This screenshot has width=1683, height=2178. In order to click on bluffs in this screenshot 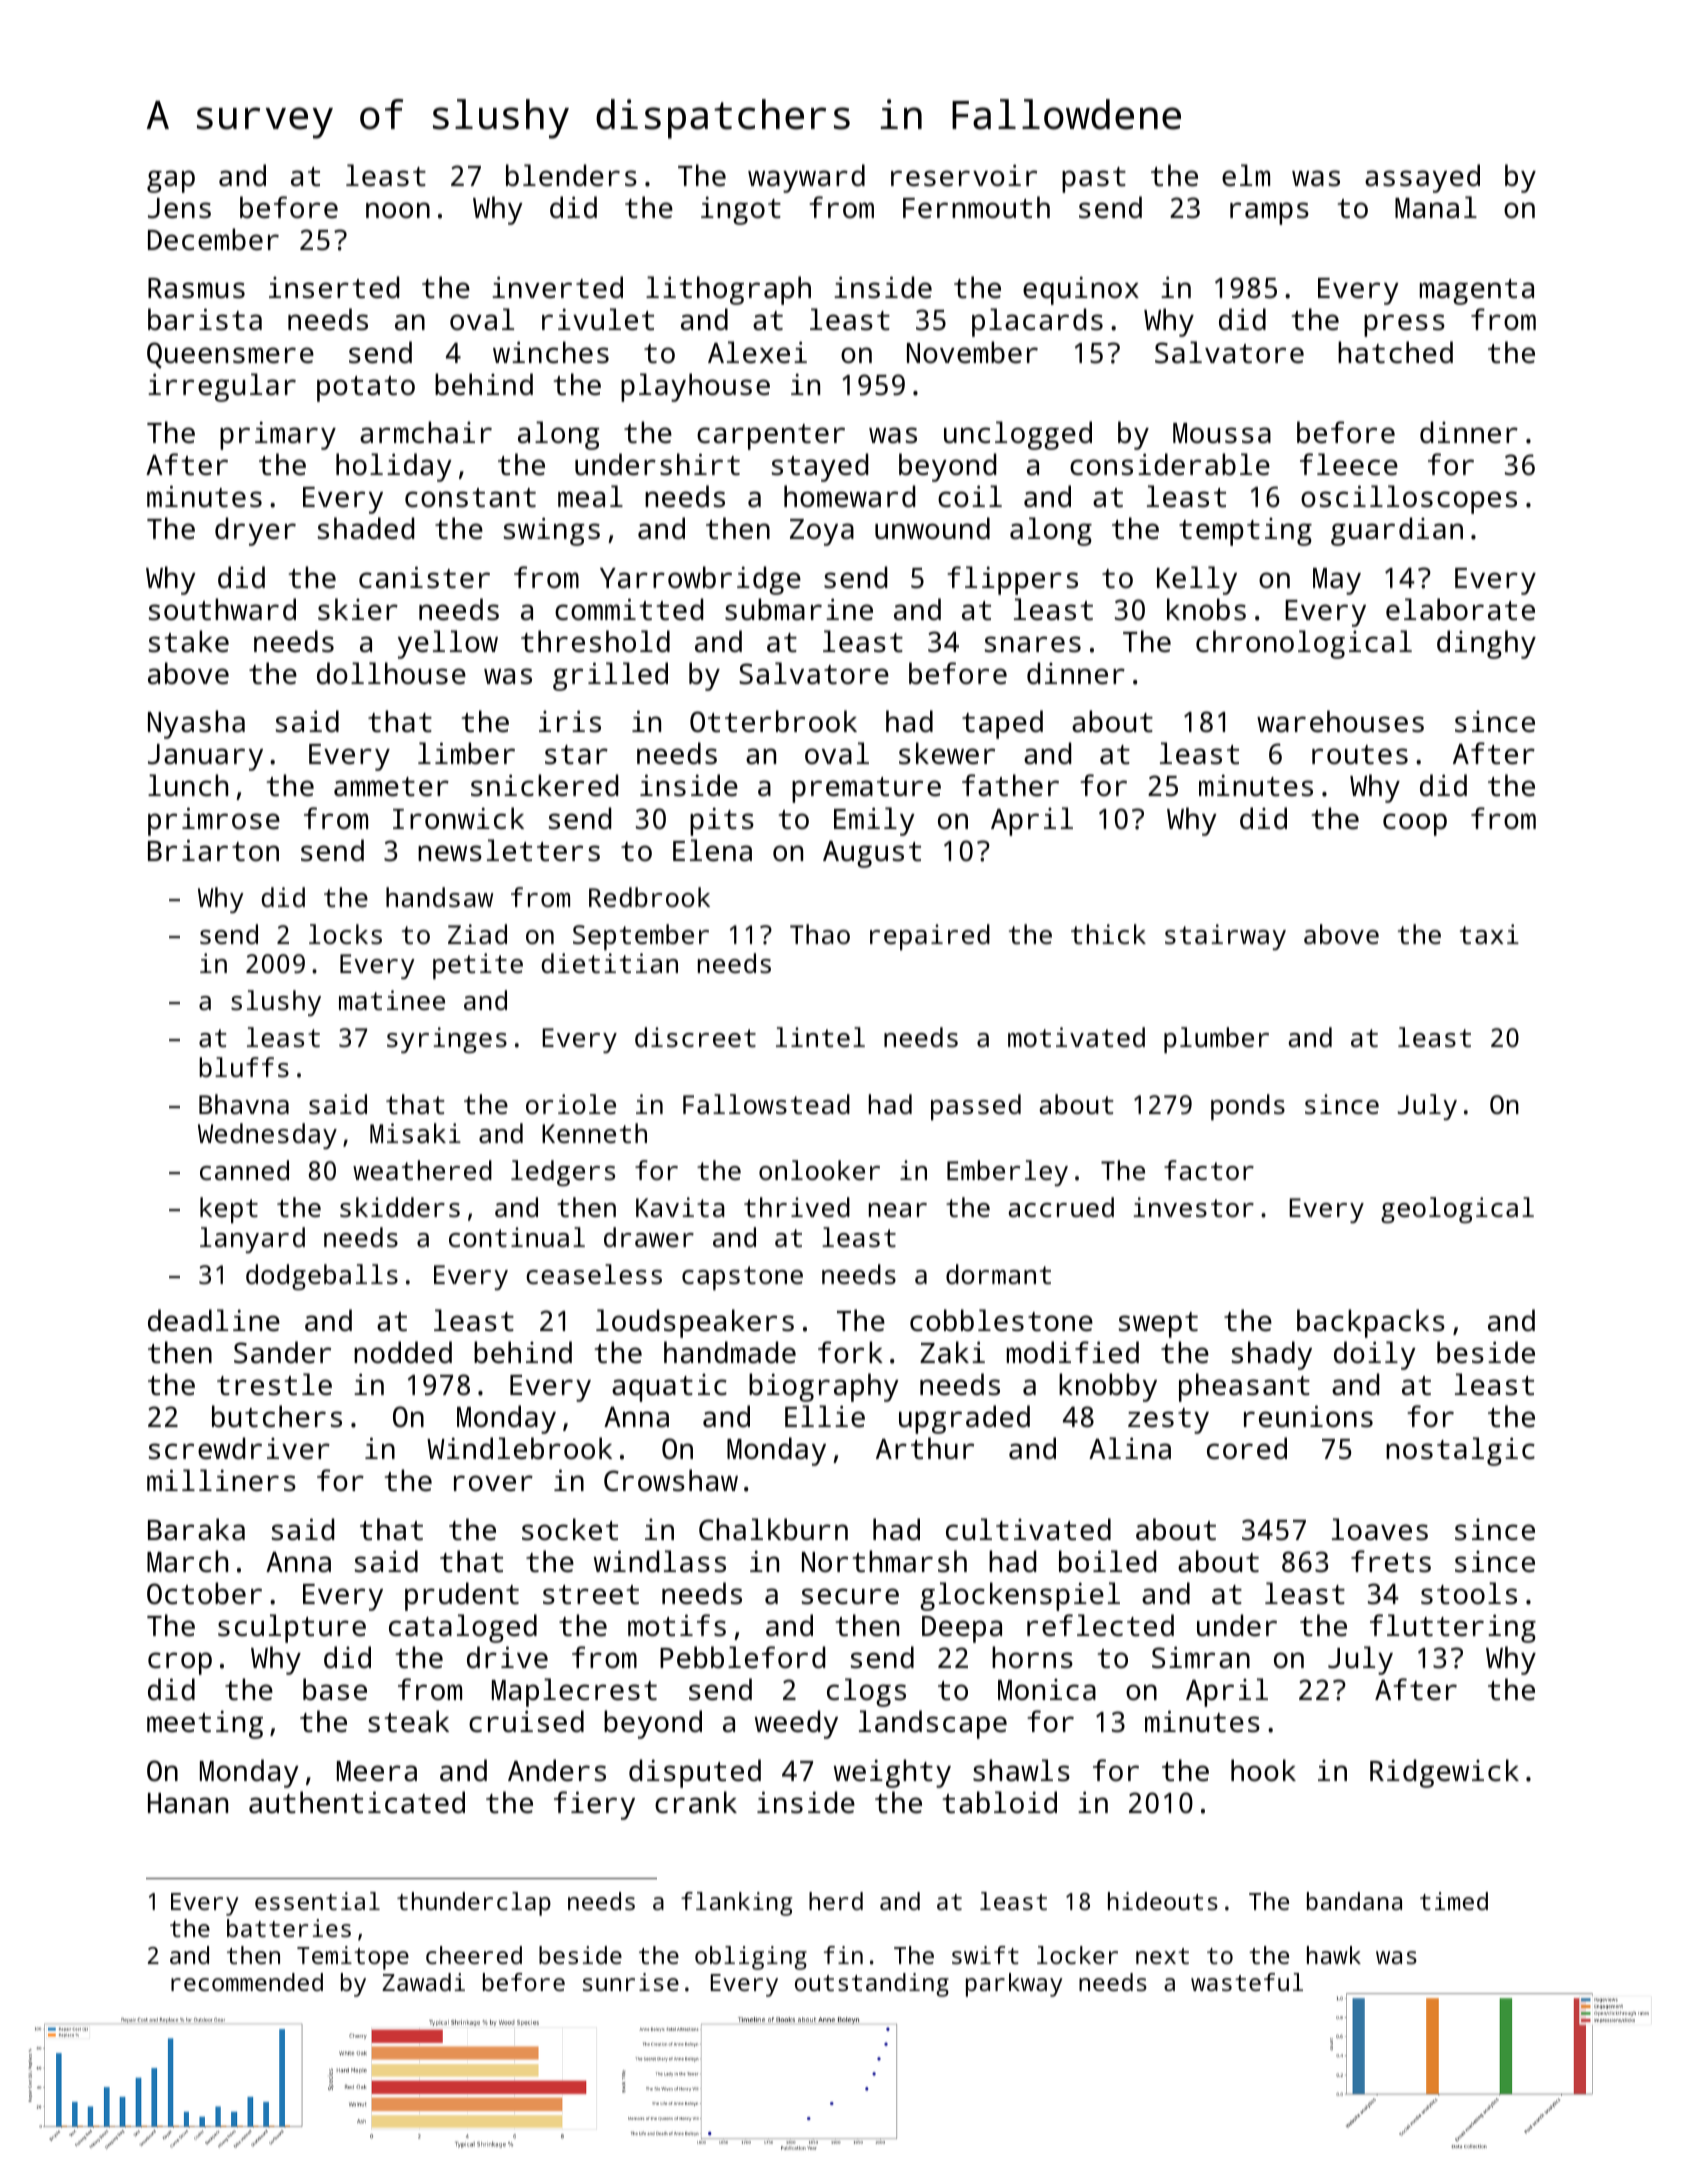, I will do `click(244, 1067)`.
